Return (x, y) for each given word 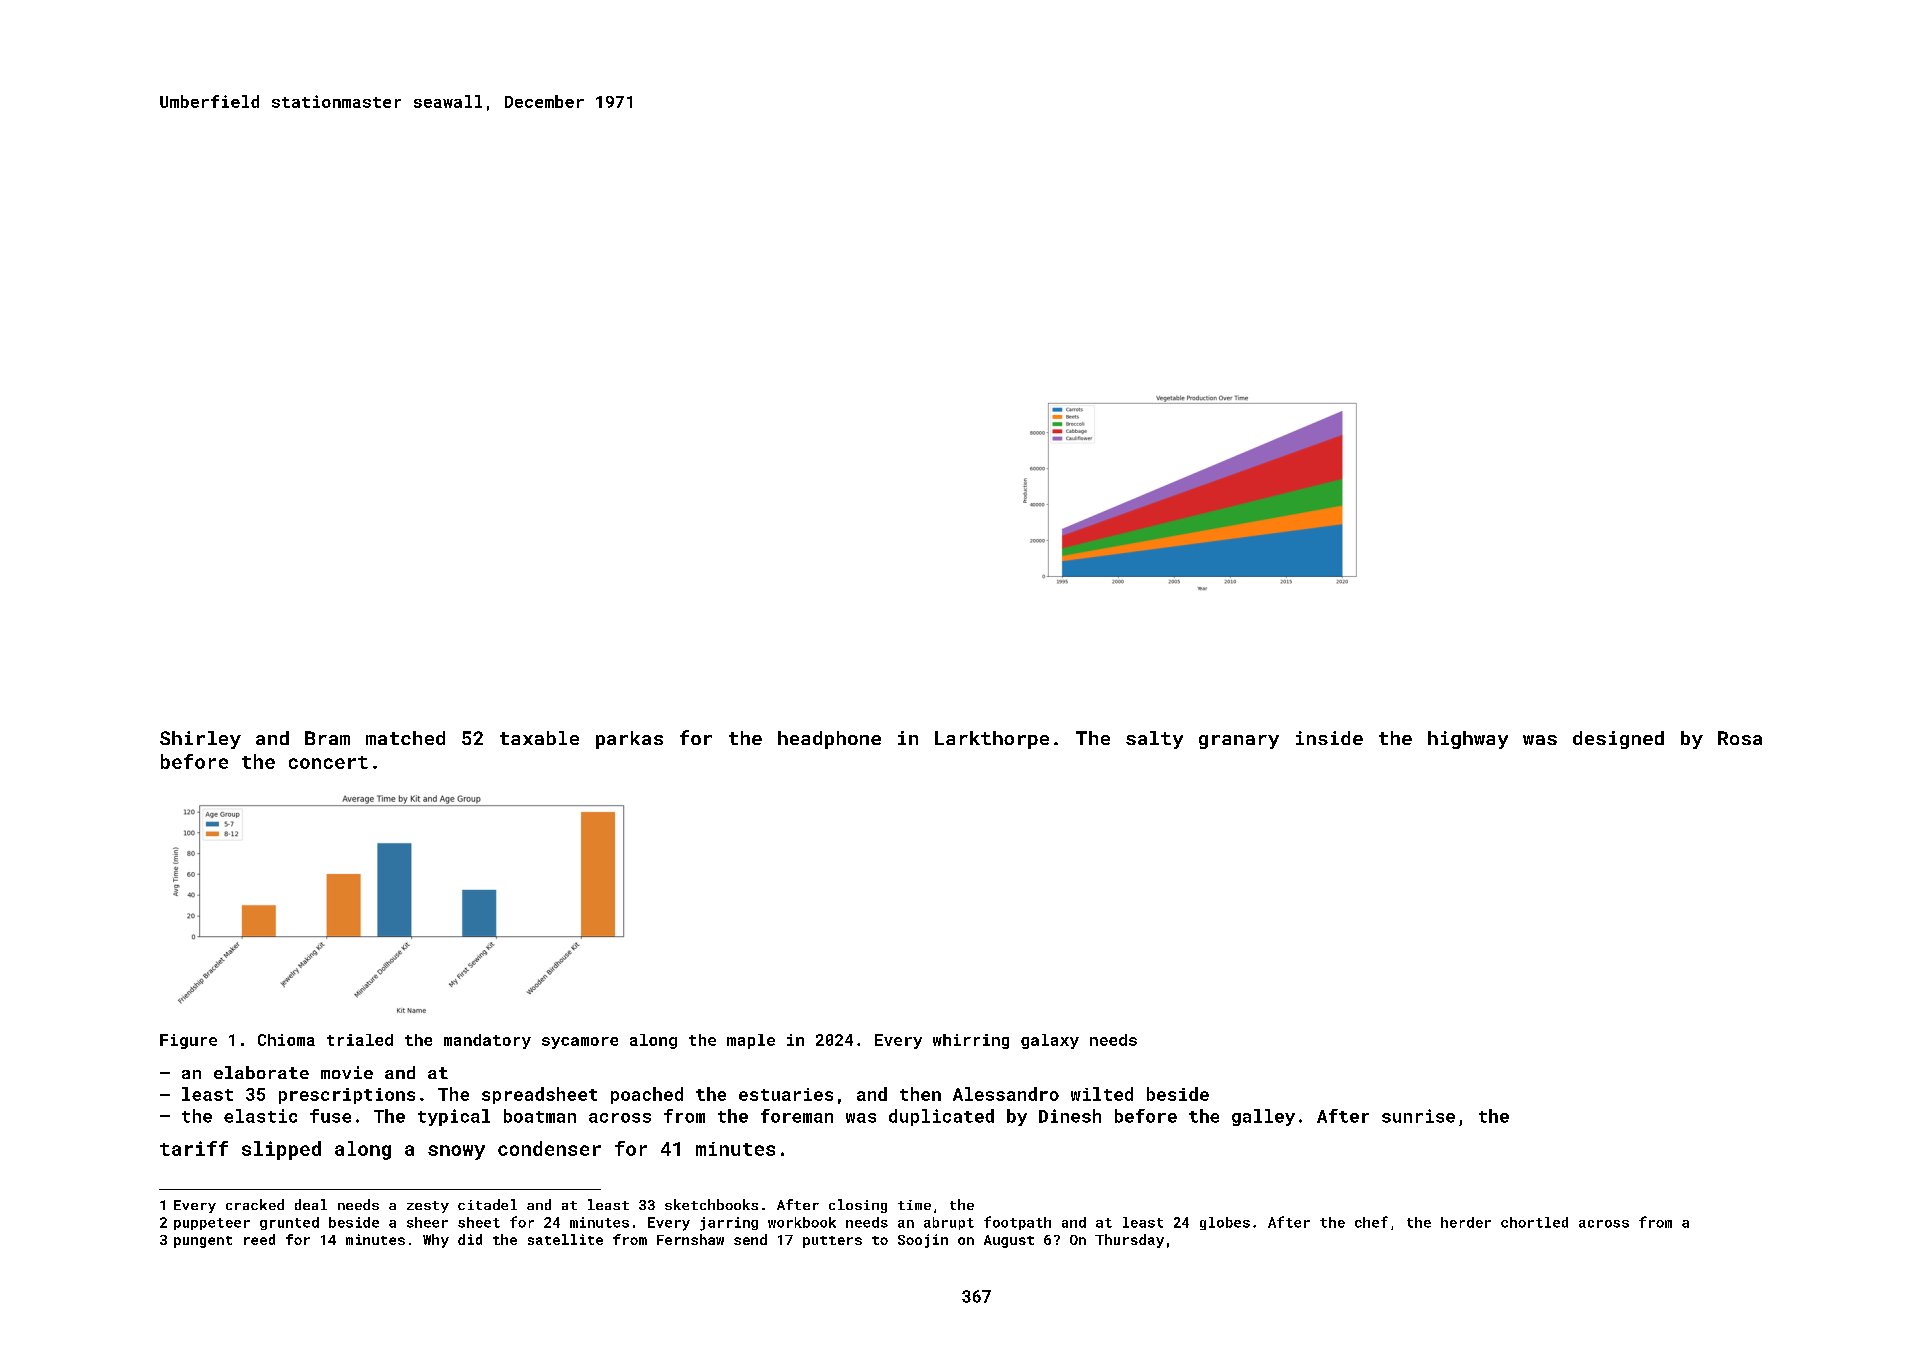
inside (1329, 738)
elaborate (261, 1072)
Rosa (1740, 738)
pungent (203, 1242)
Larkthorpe (992, 740)
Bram (327, 738)
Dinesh (1070, 1116)
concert (328, 762)
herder (1466, 1222)
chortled (1534, 1222)
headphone (829, 740)
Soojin (923, 1241)
